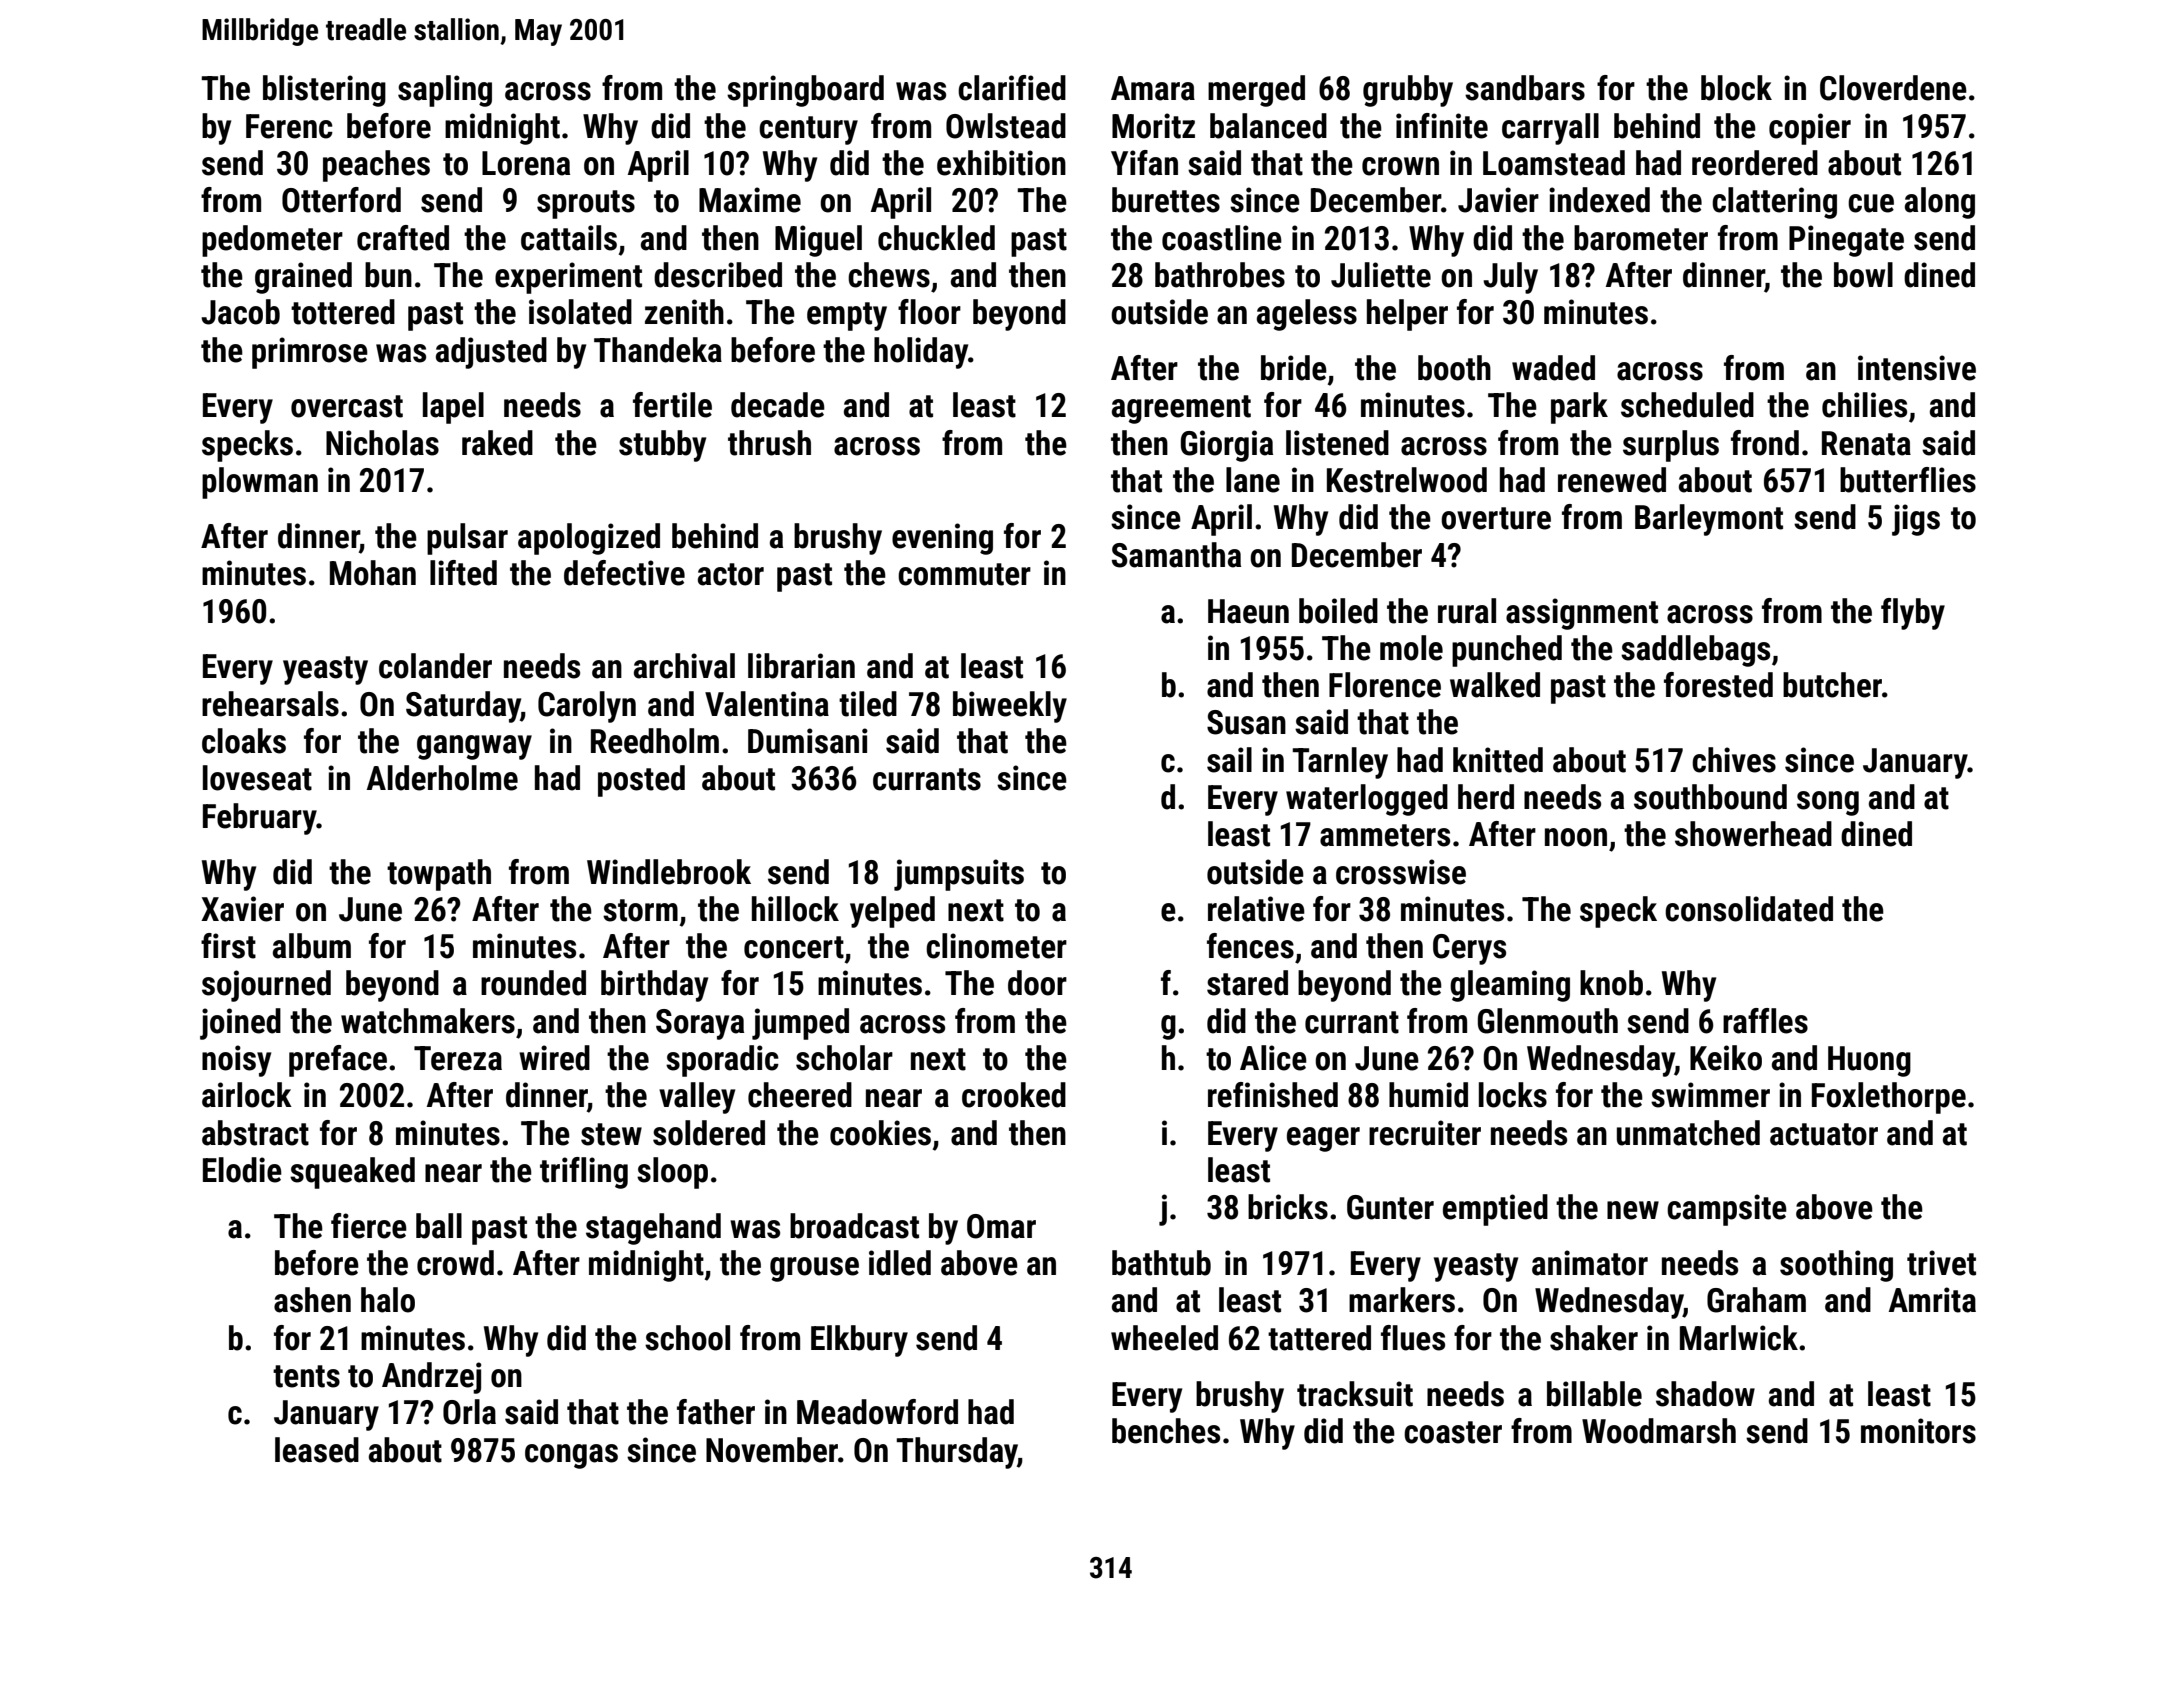 This page has height=1683, width=2178. Describe the element at coordinates (1496, 518) in the page. I see `overture` at that location.
